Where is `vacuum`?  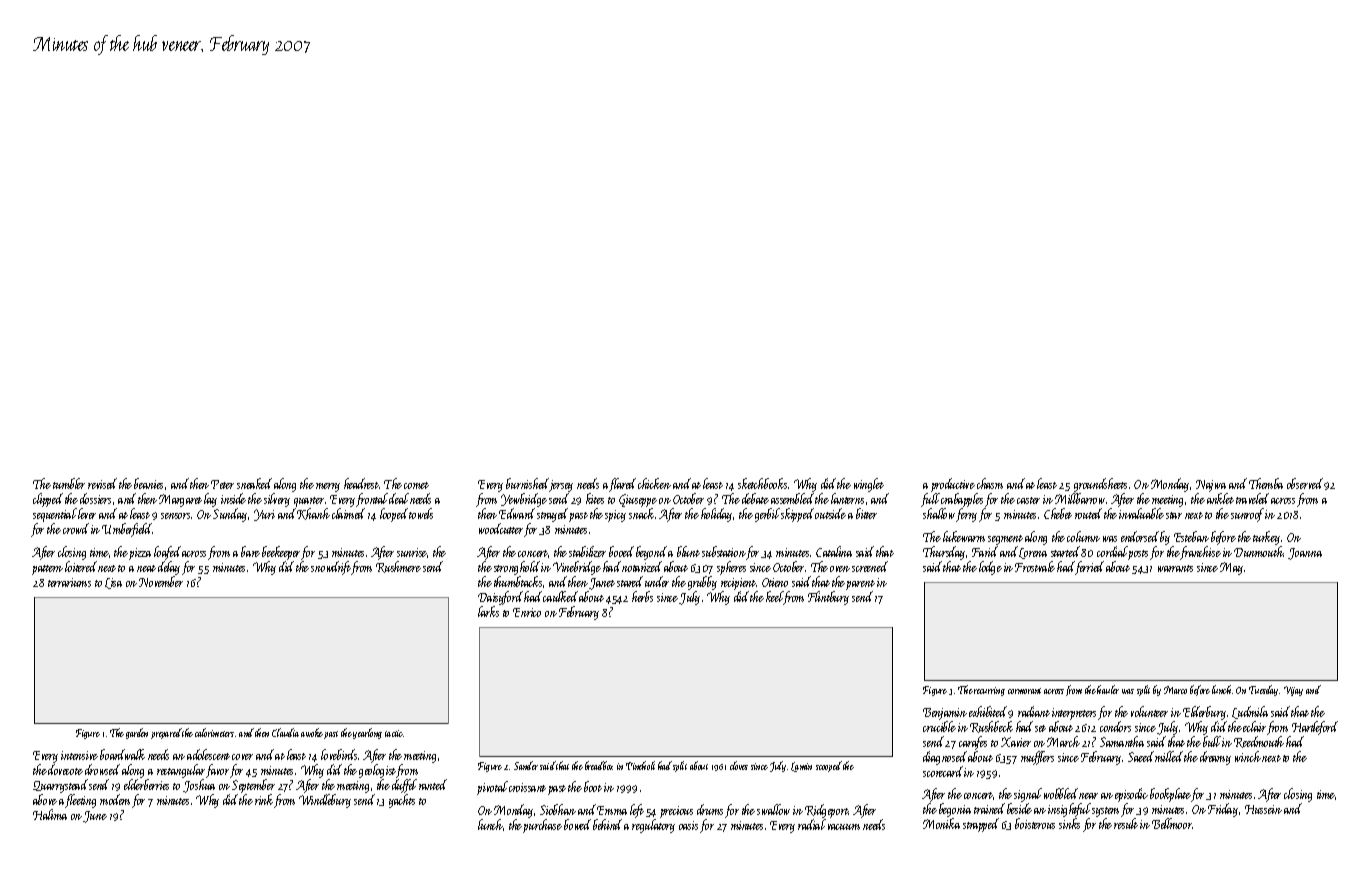
vacuum is located at coordinates (844, 827).
